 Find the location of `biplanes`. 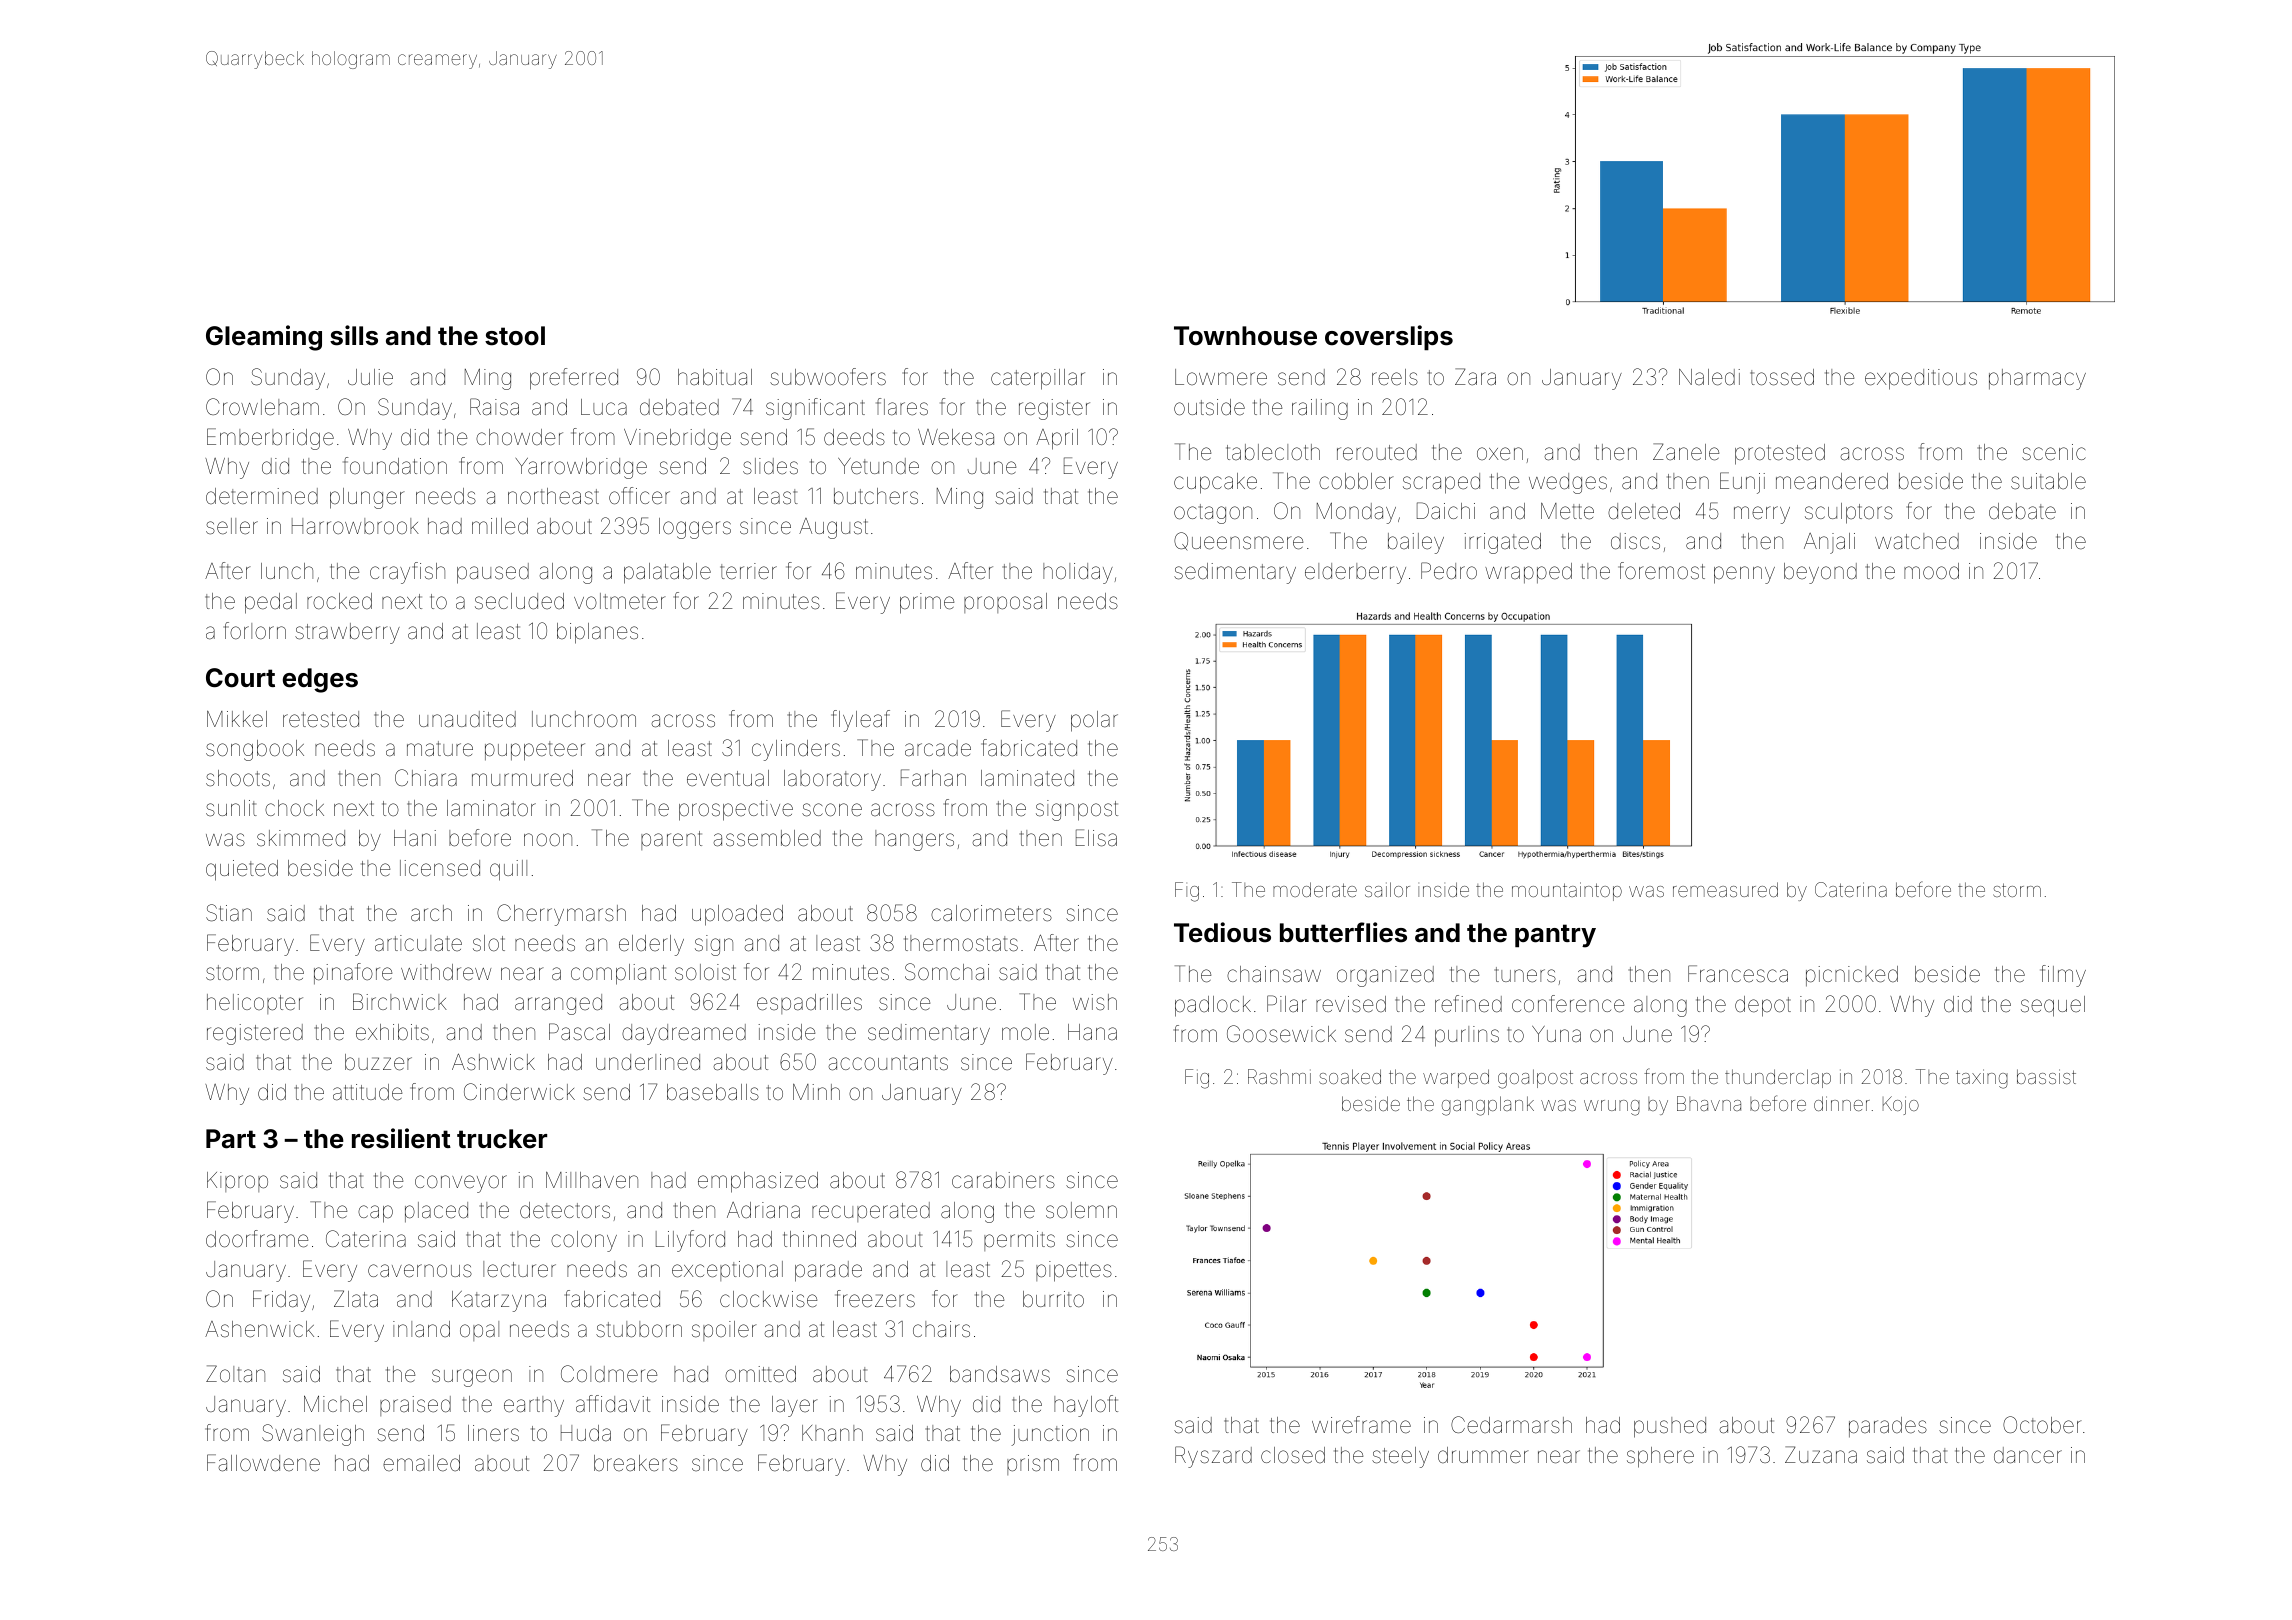

biplanes is located at coordinates (597, 633).
